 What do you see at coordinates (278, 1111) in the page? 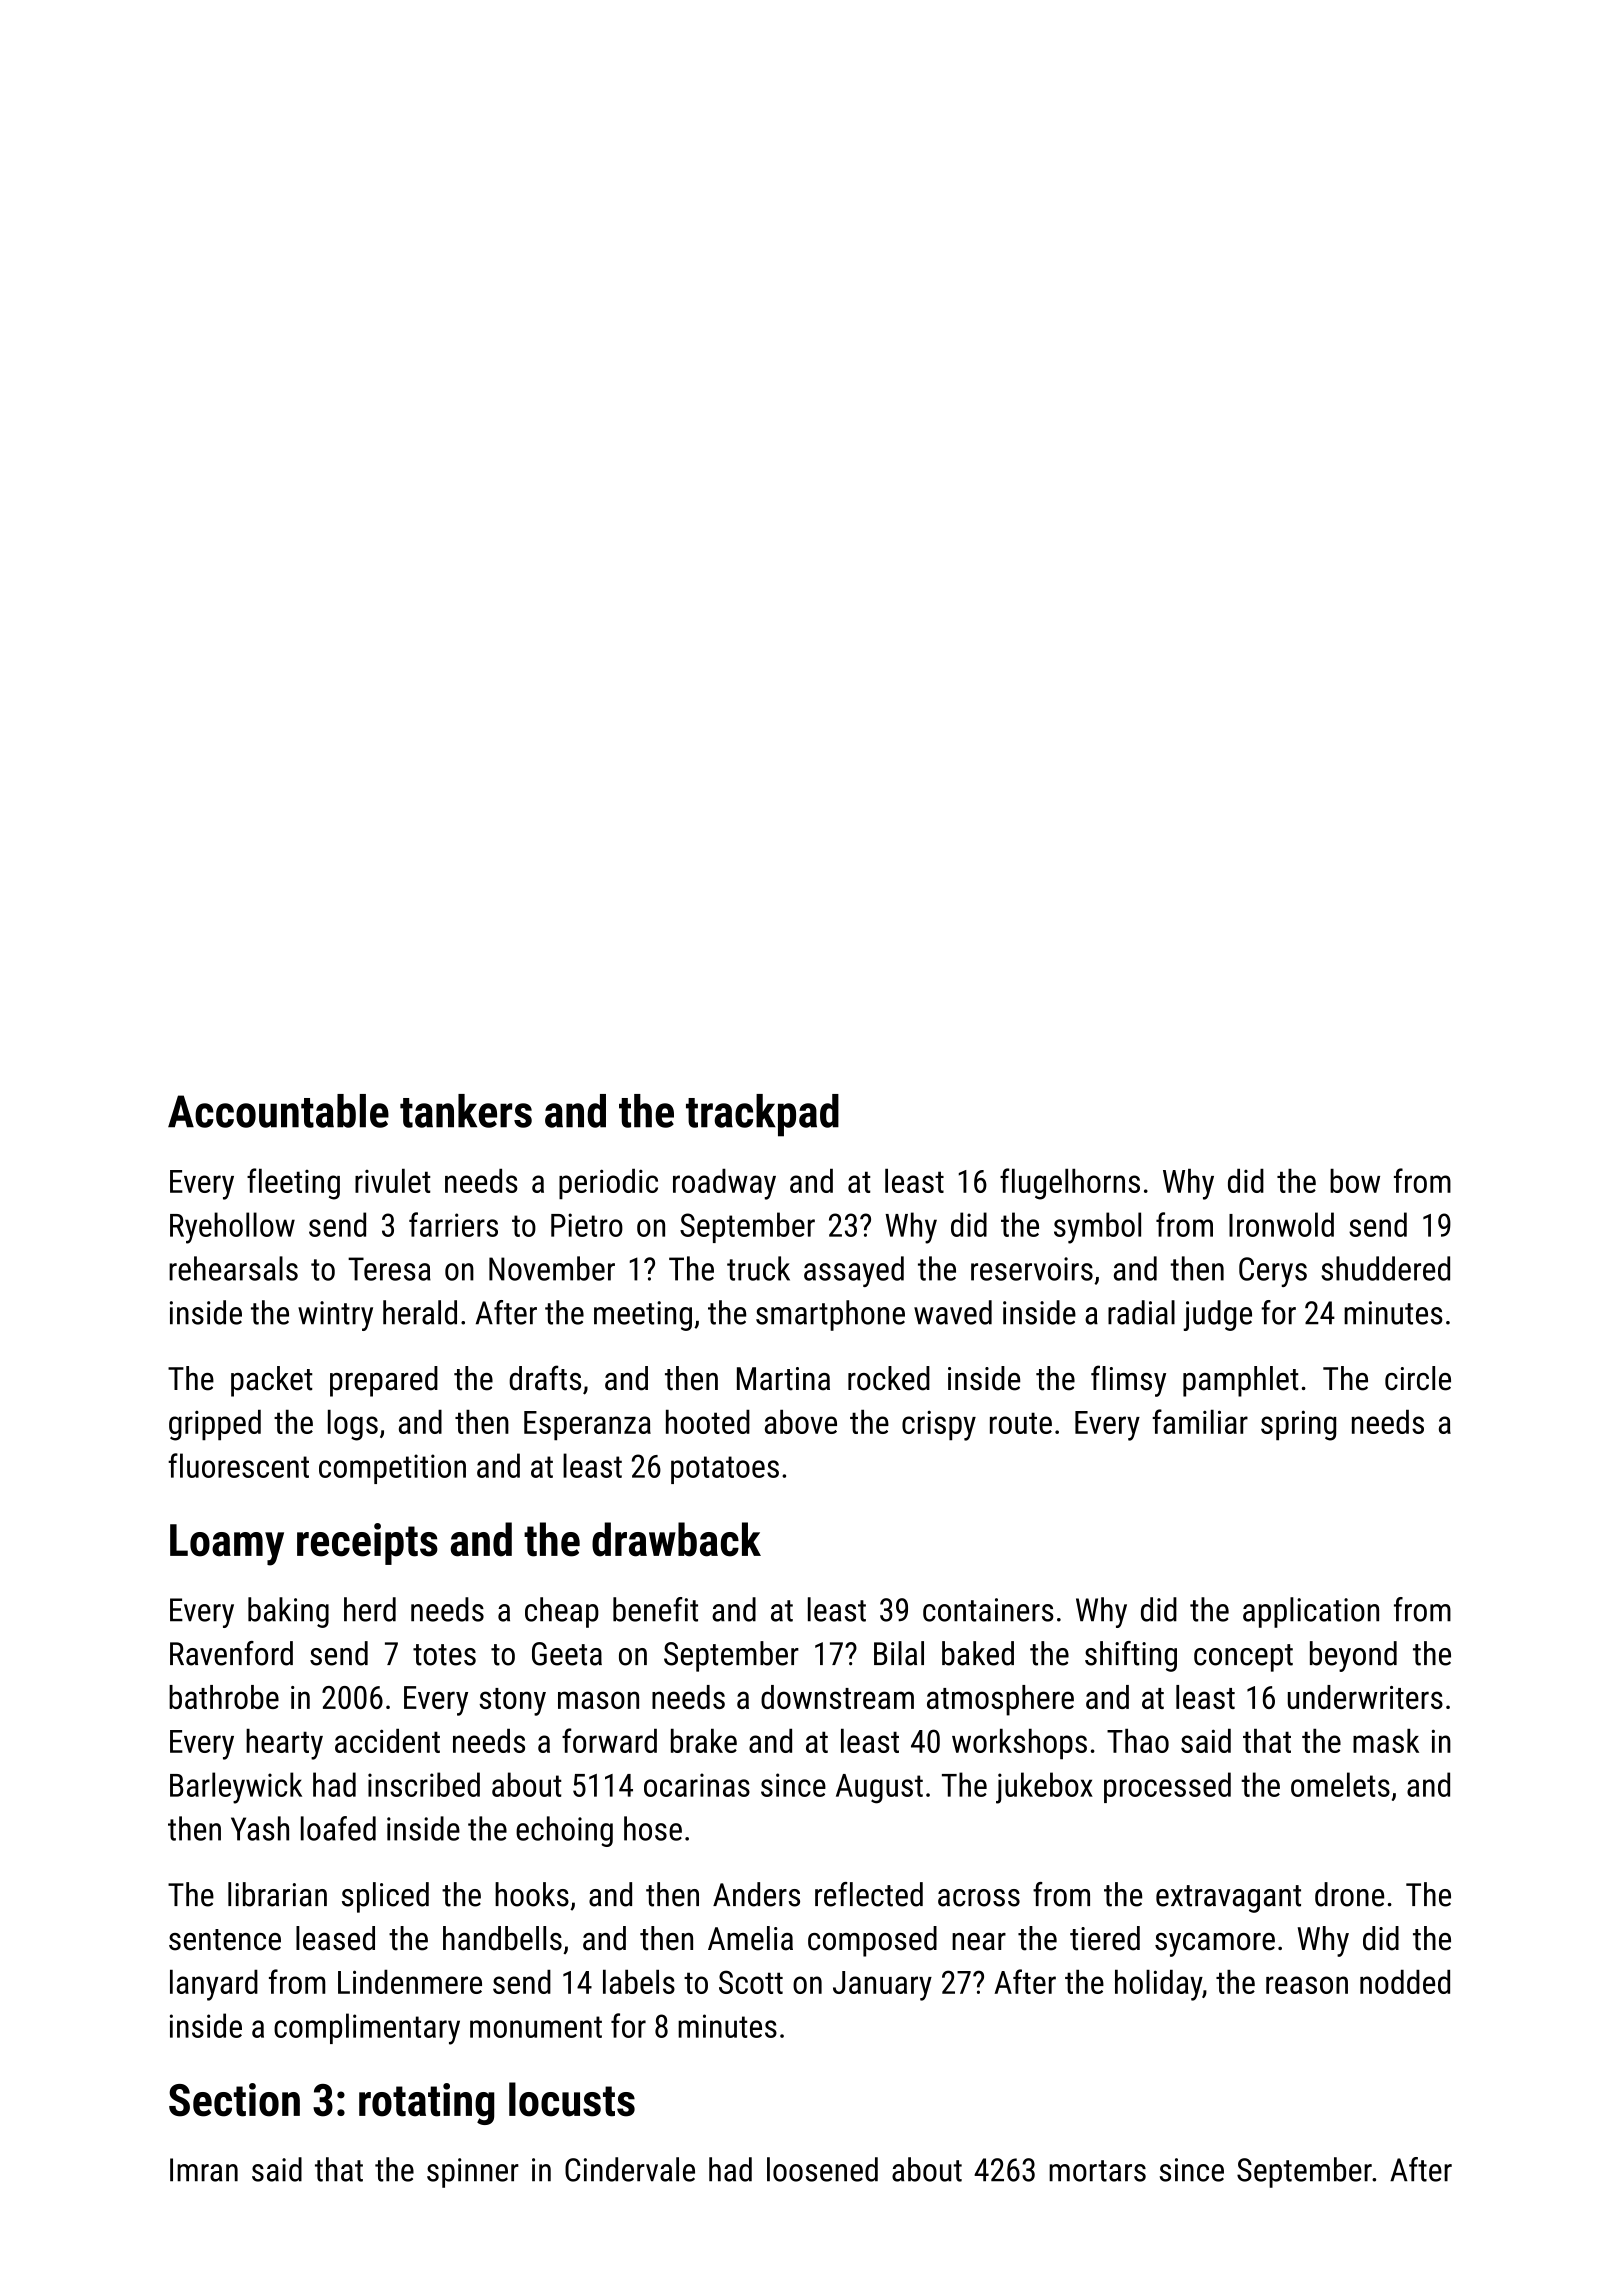
I see `Accountable` at bounding box center [278, 1111].
